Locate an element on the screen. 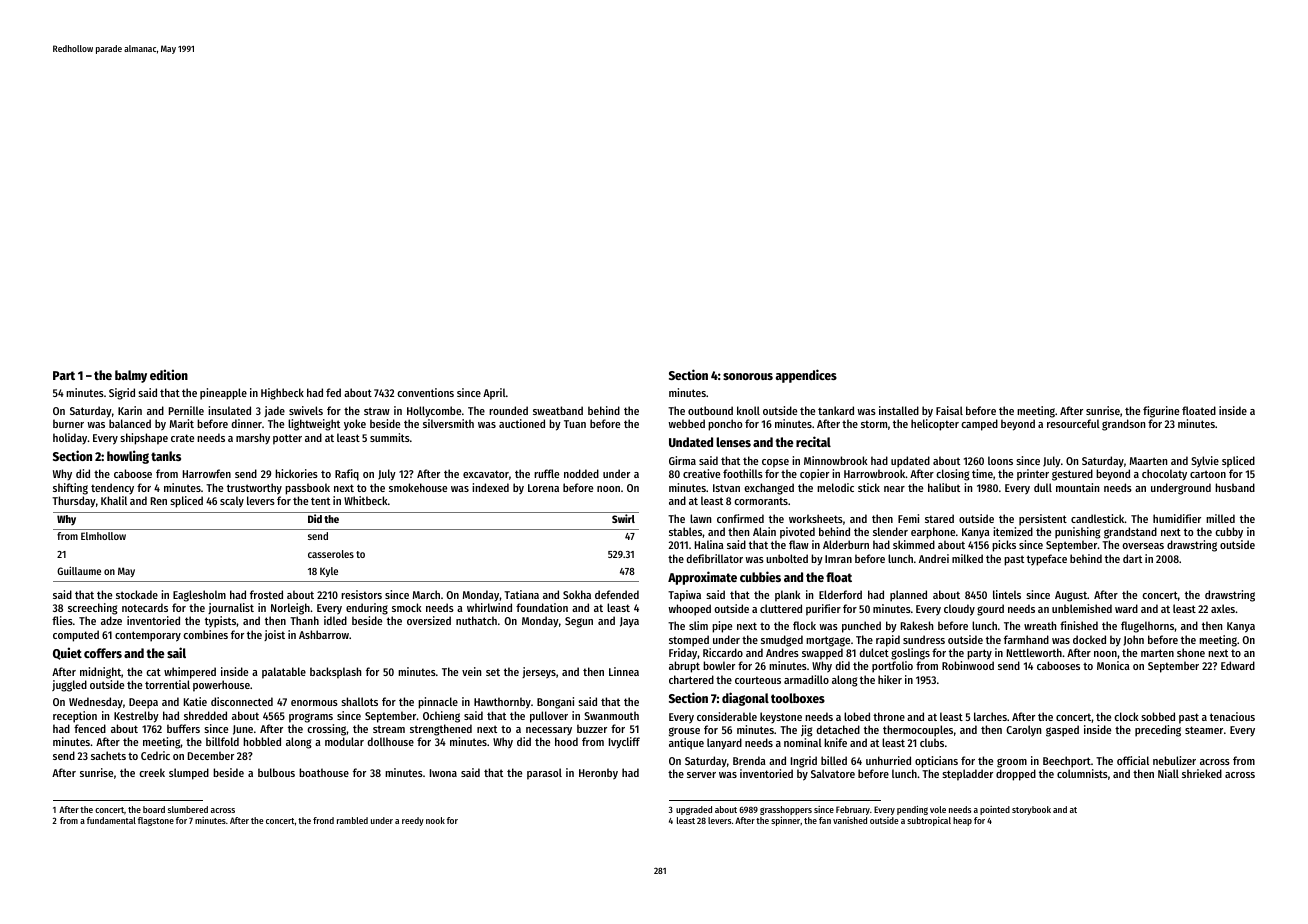 The width and height of the screenshot is (1308, 924). shone is located at coordinates (1191, 652).
